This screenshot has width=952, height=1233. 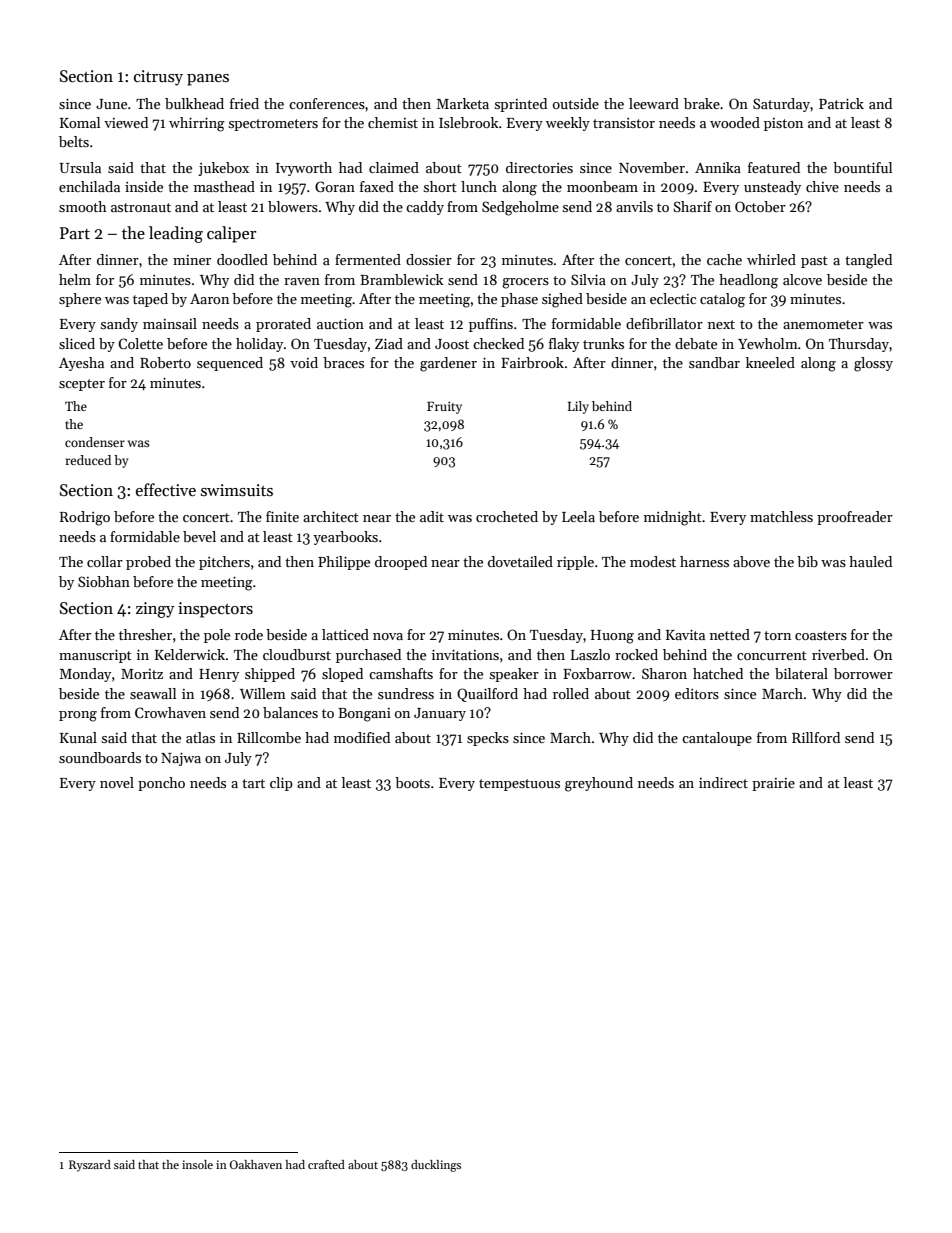 I want to click on flaky, so click(x=564, y=345).
